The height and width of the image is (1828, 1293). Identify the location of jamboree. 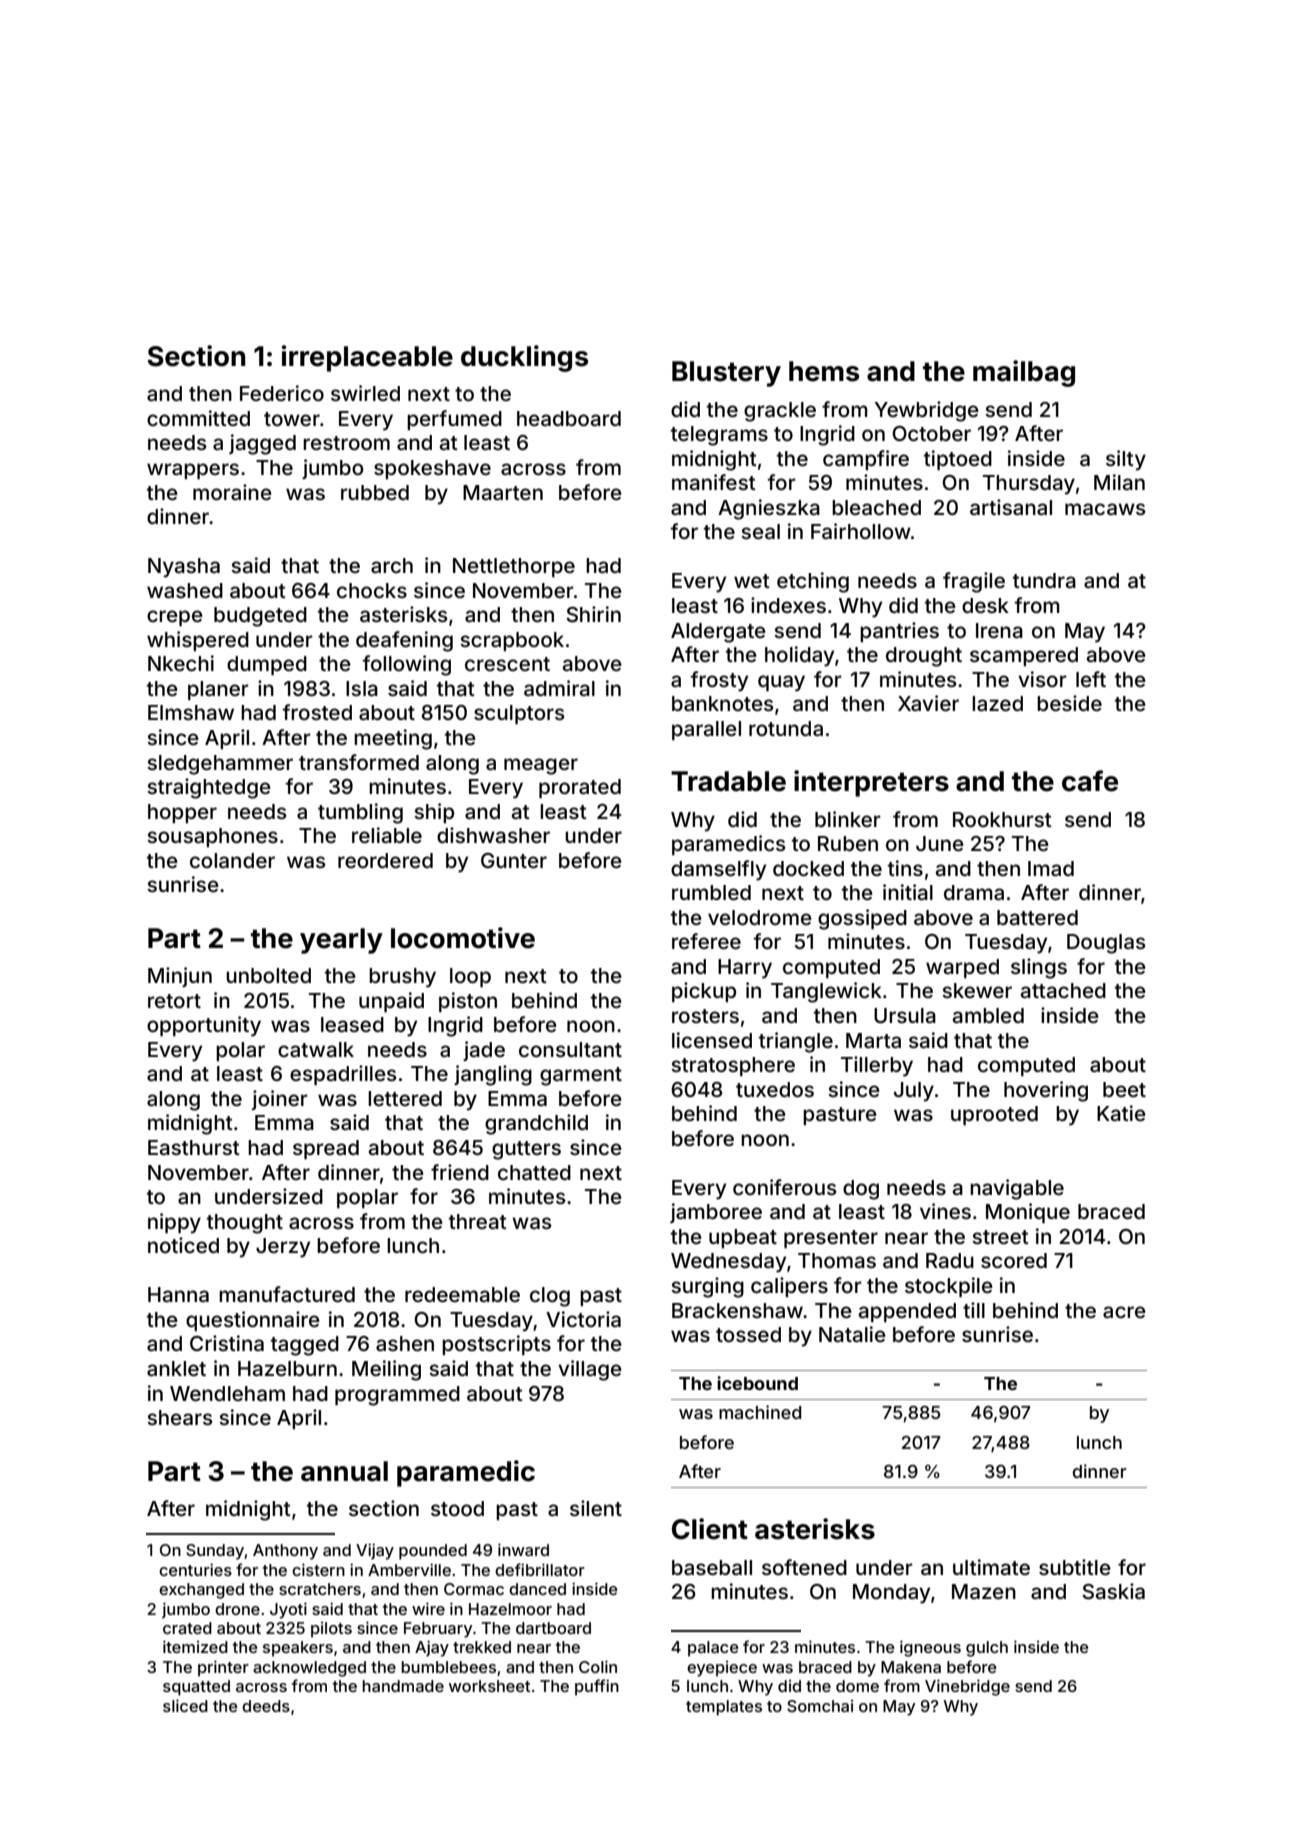
(716, 1213).
